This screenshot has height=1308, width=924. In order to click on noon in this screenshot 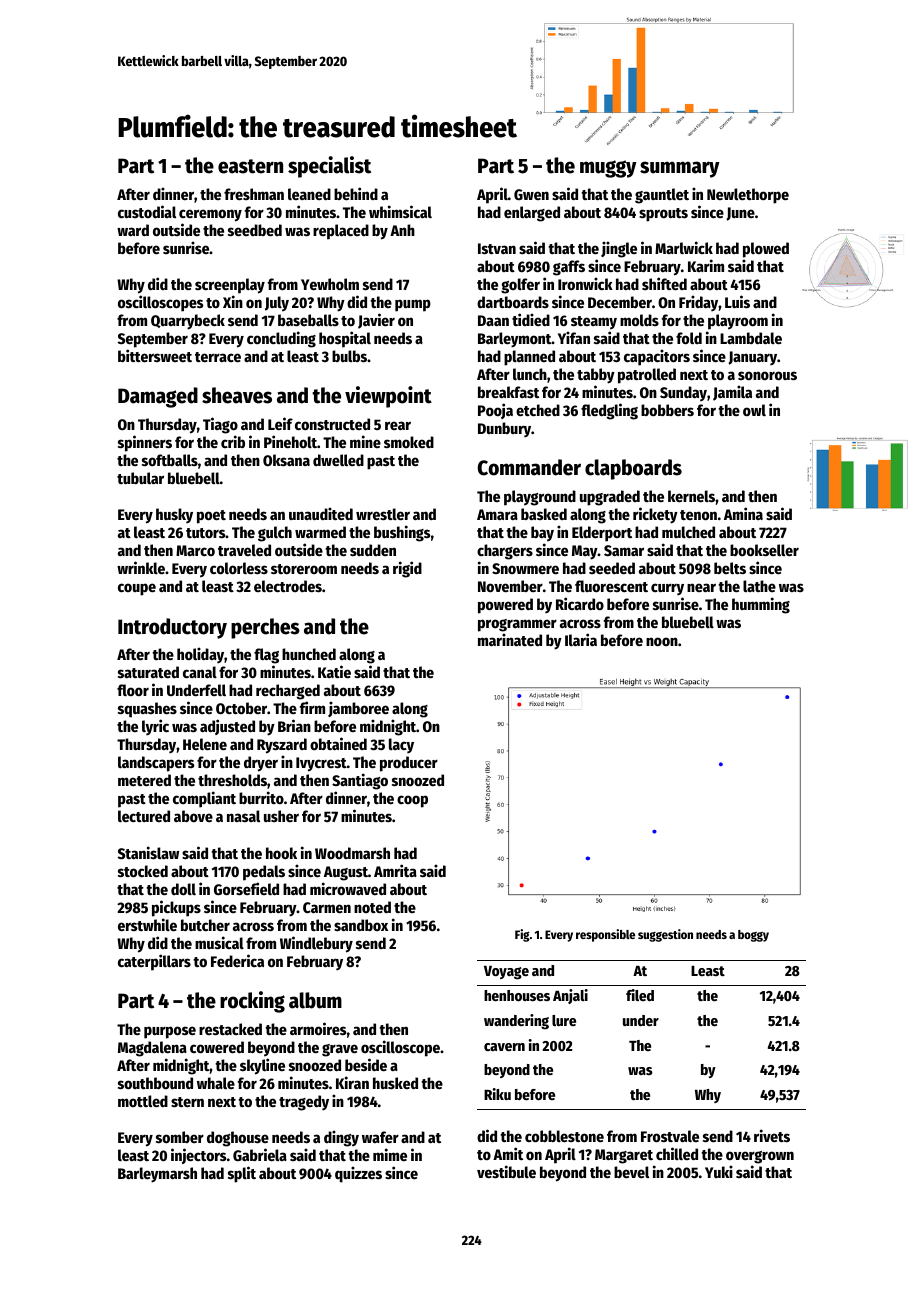, I will do `click(662, 641)`.
